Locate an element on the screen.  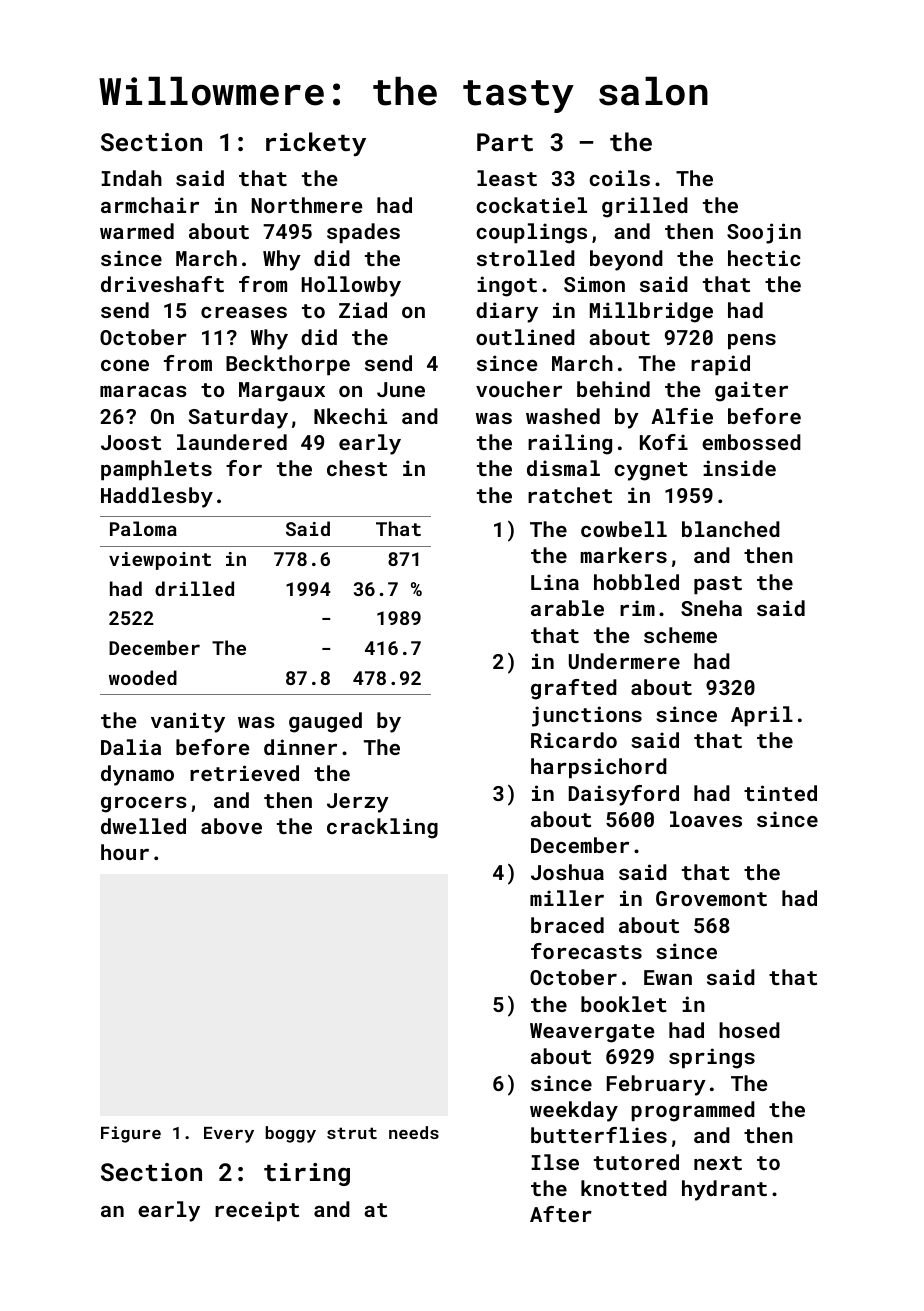
Northmere is located at coordinates (307, 205).
